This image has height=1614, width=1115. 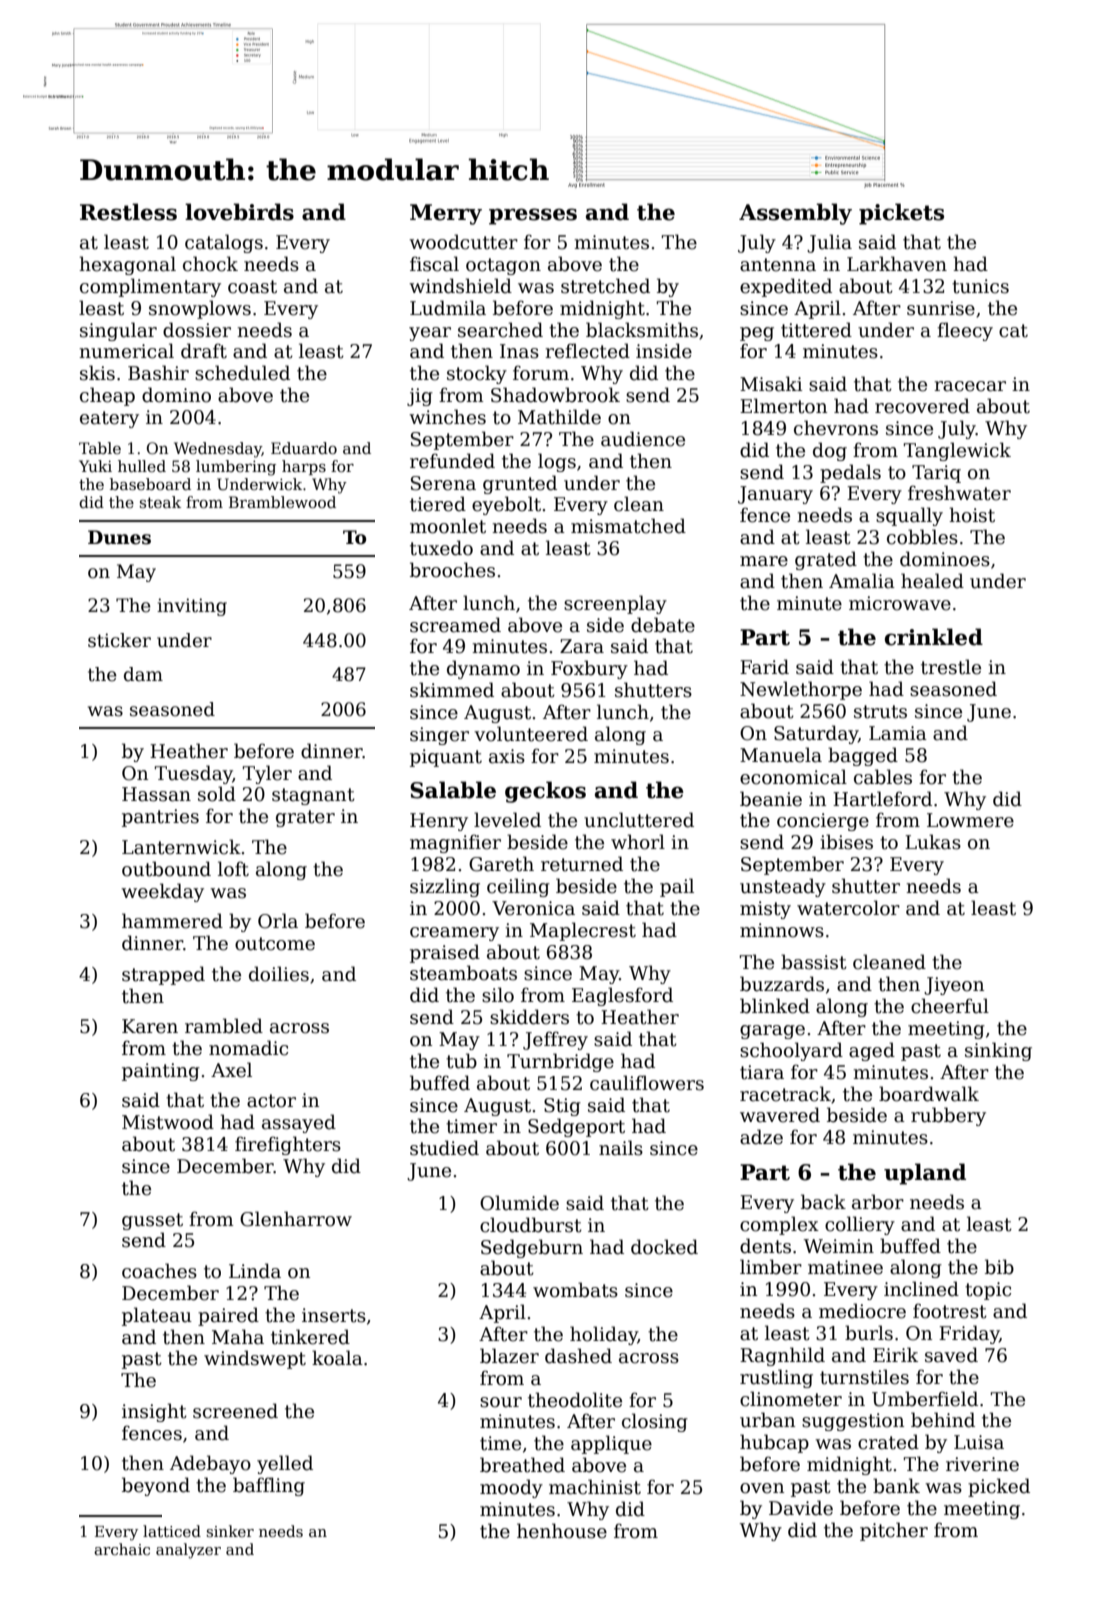 What do you see at coordinates (188, 1551) in the image?
I see `analyzer` at bounding box center [188, 1551].
